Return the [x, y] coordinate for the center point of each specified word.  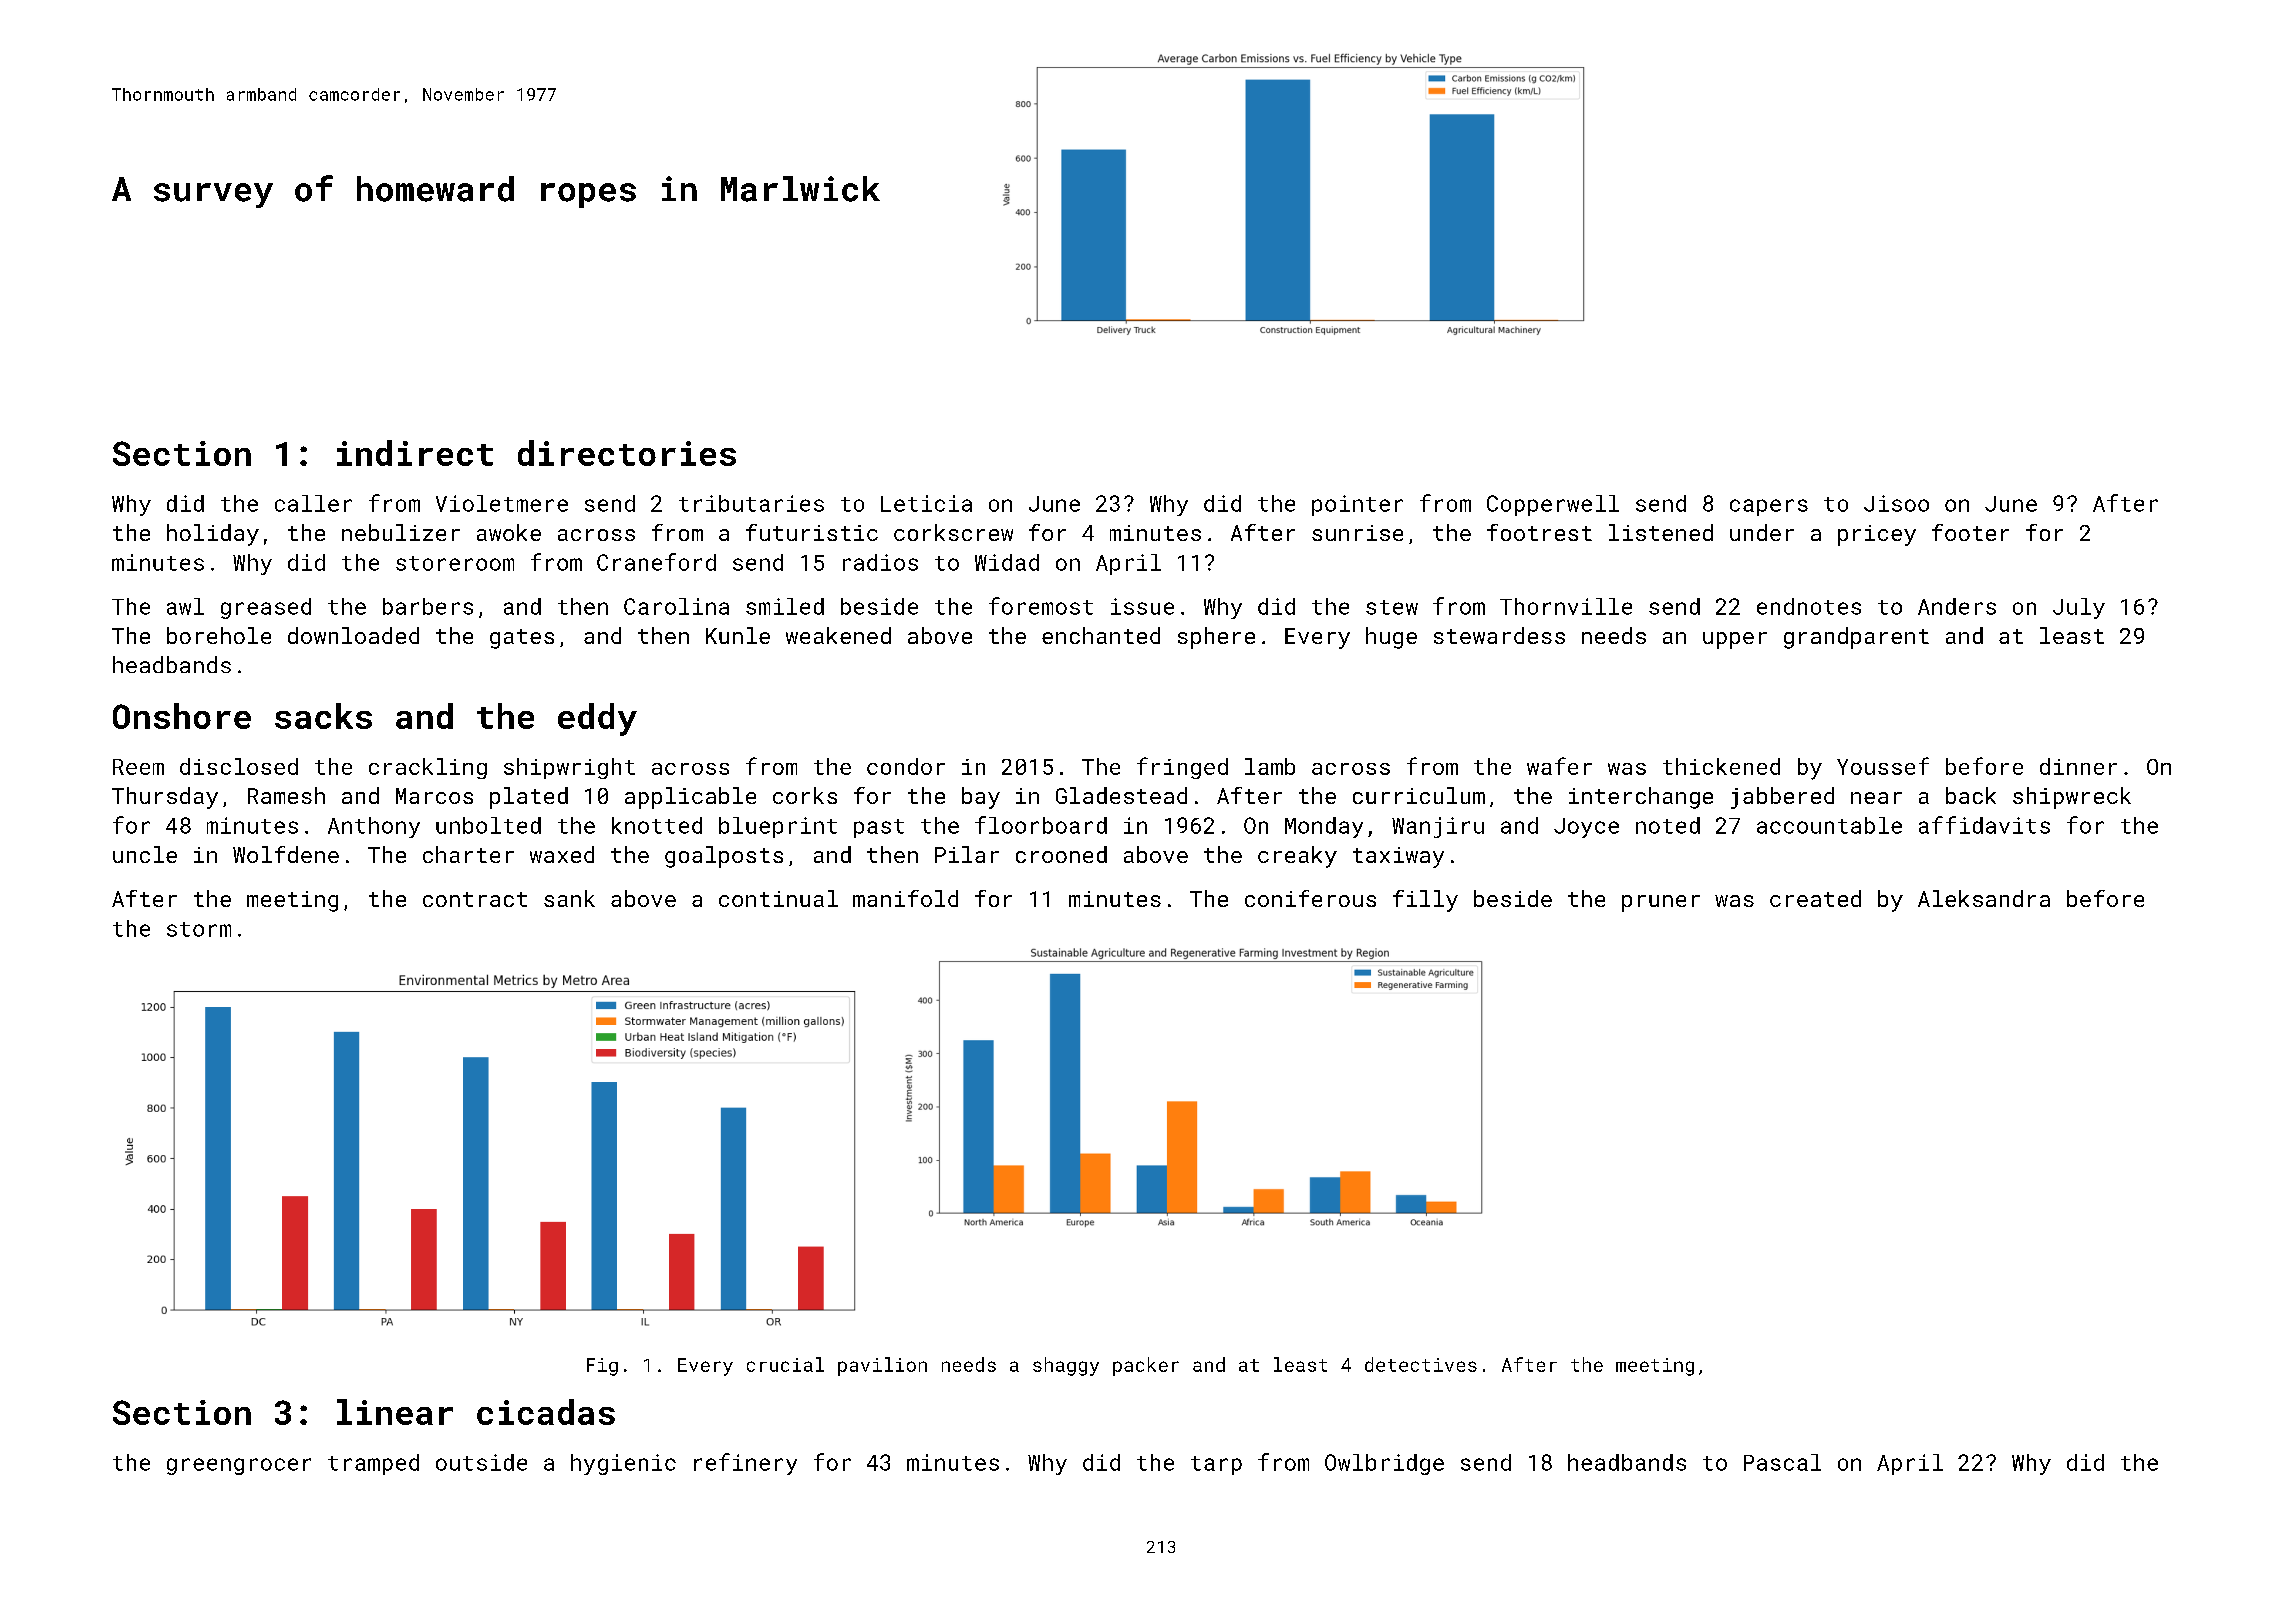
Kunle [738, 635]
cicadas [546, 1412]
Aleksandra [1984, 898]
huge [1391, 638]
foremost [1041, 606]
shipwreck [2072, 798]
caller [313, 503]
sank [569, 898]
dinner [2078, 766]
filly [1425, 901]
